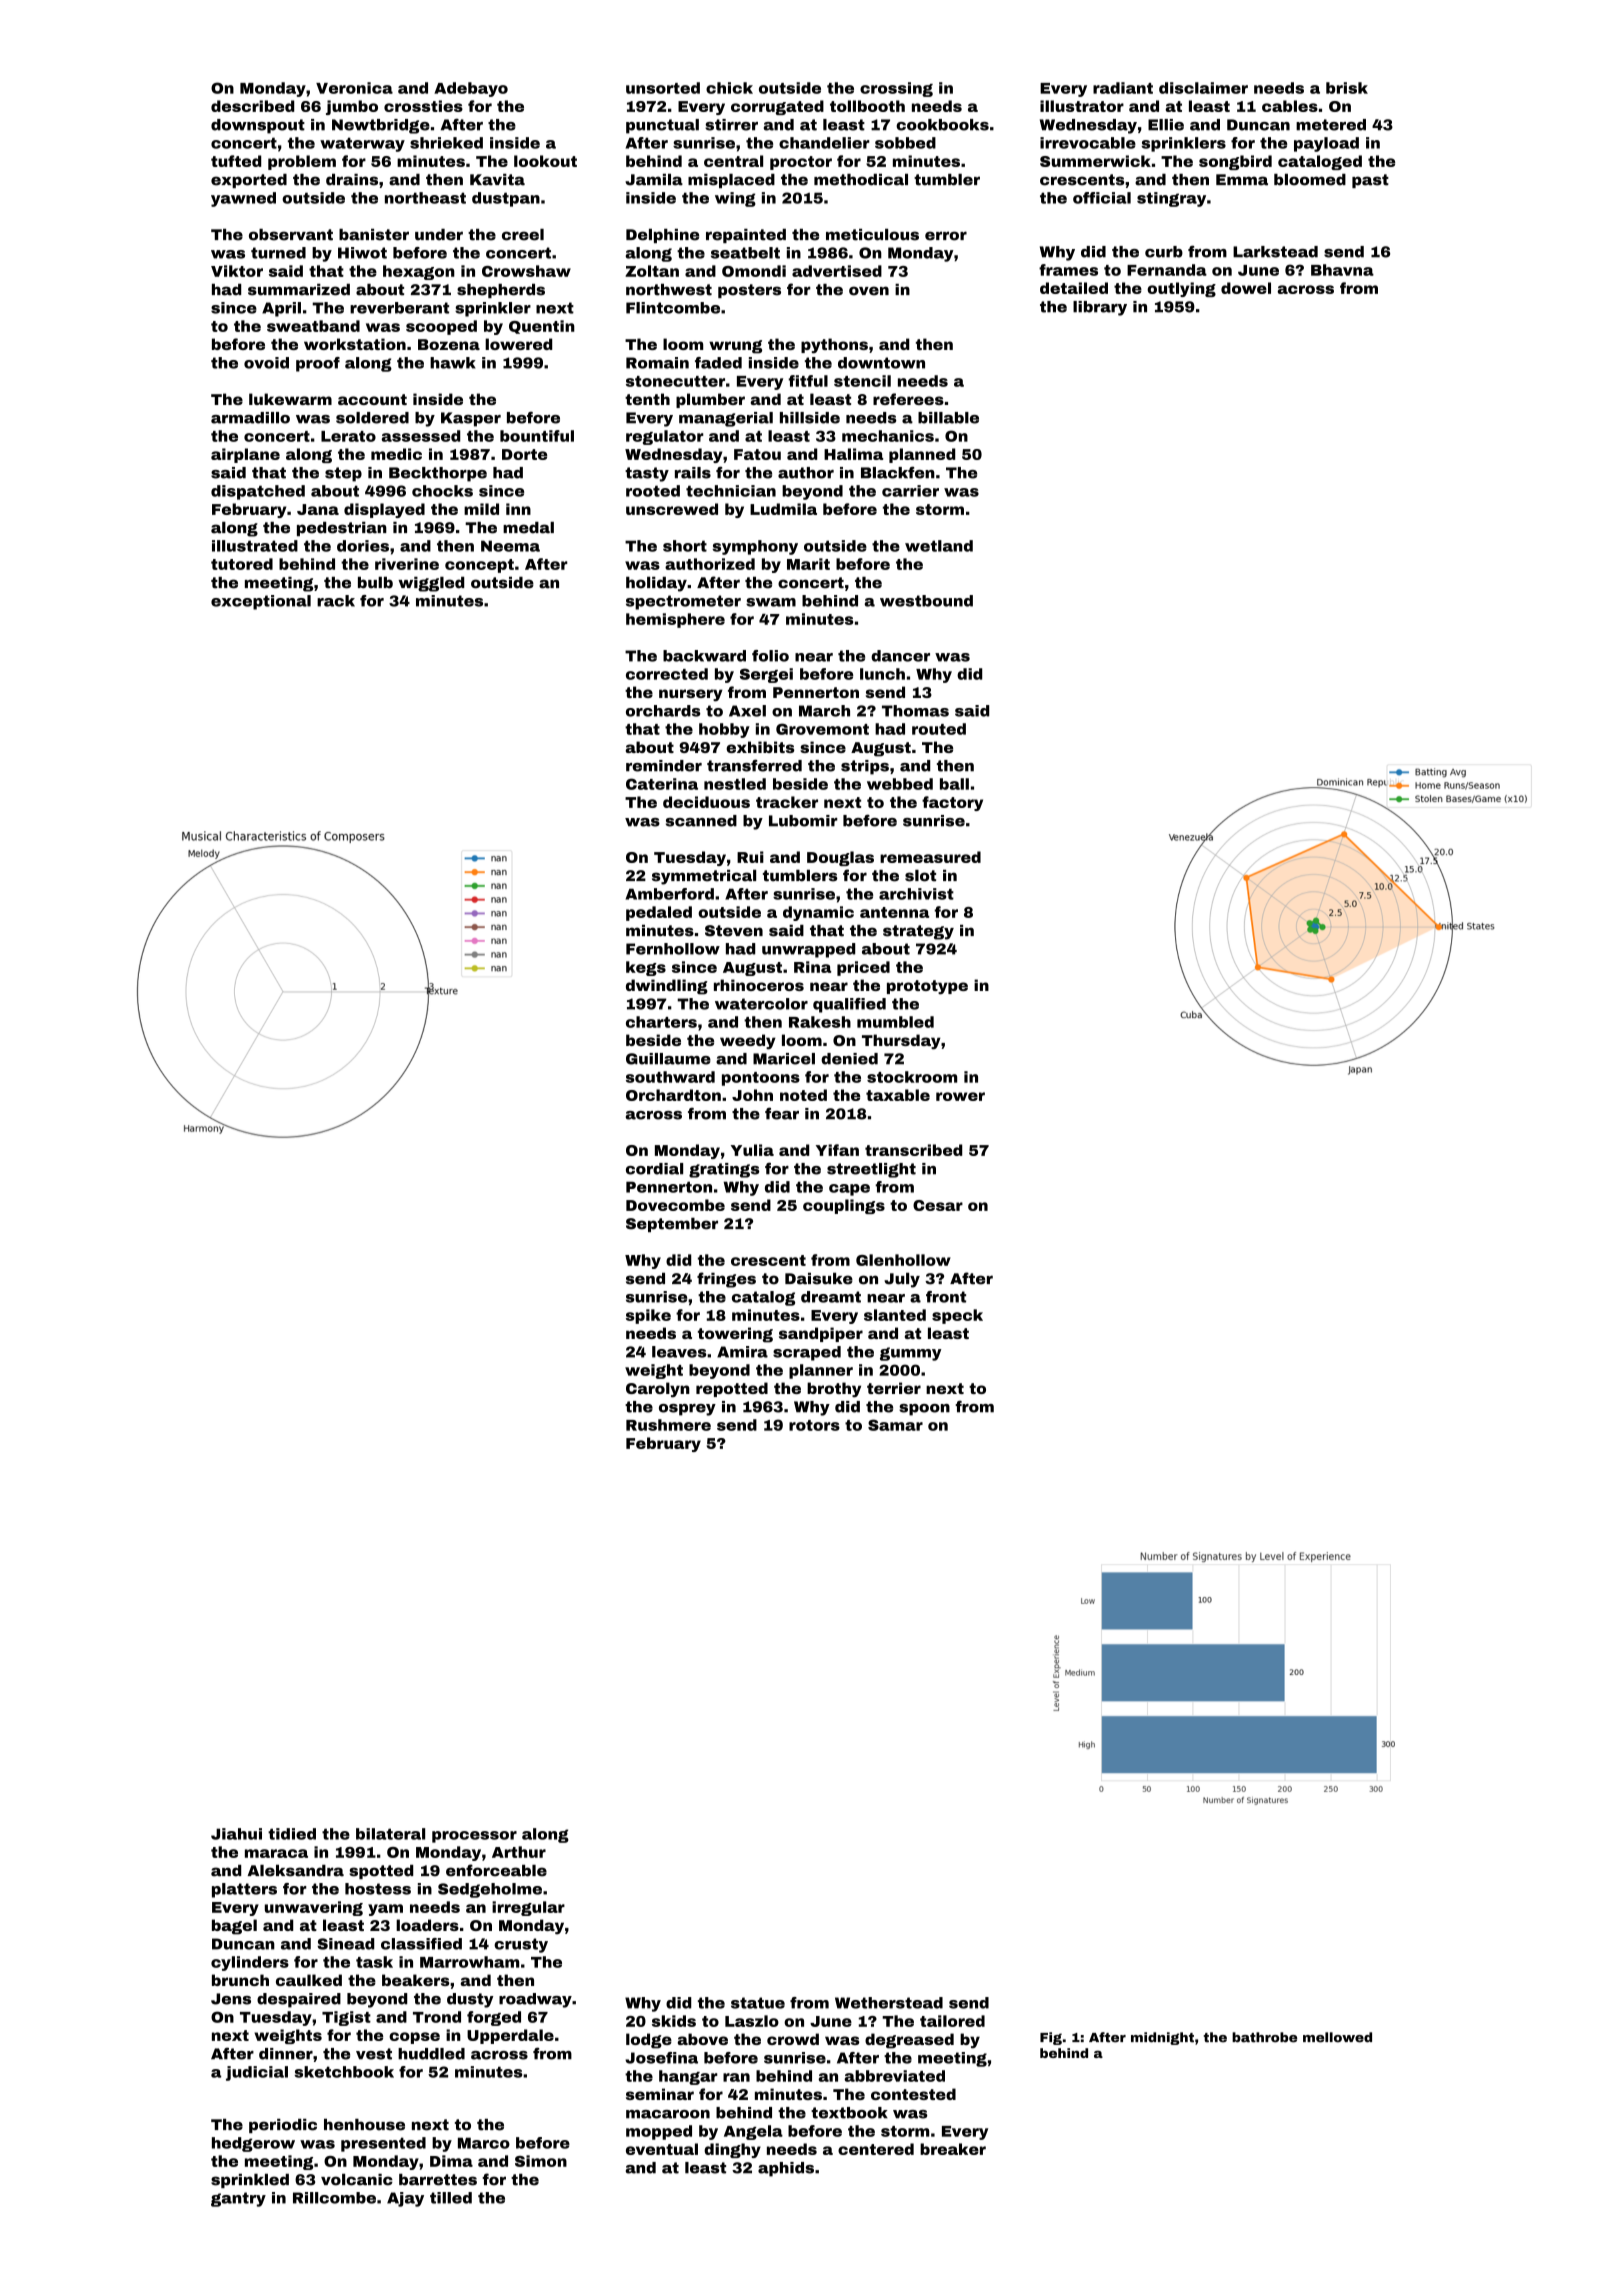  Describe the element at coordinates (1337, 2037) in the screenshot. I see `mellowed` at that location.
